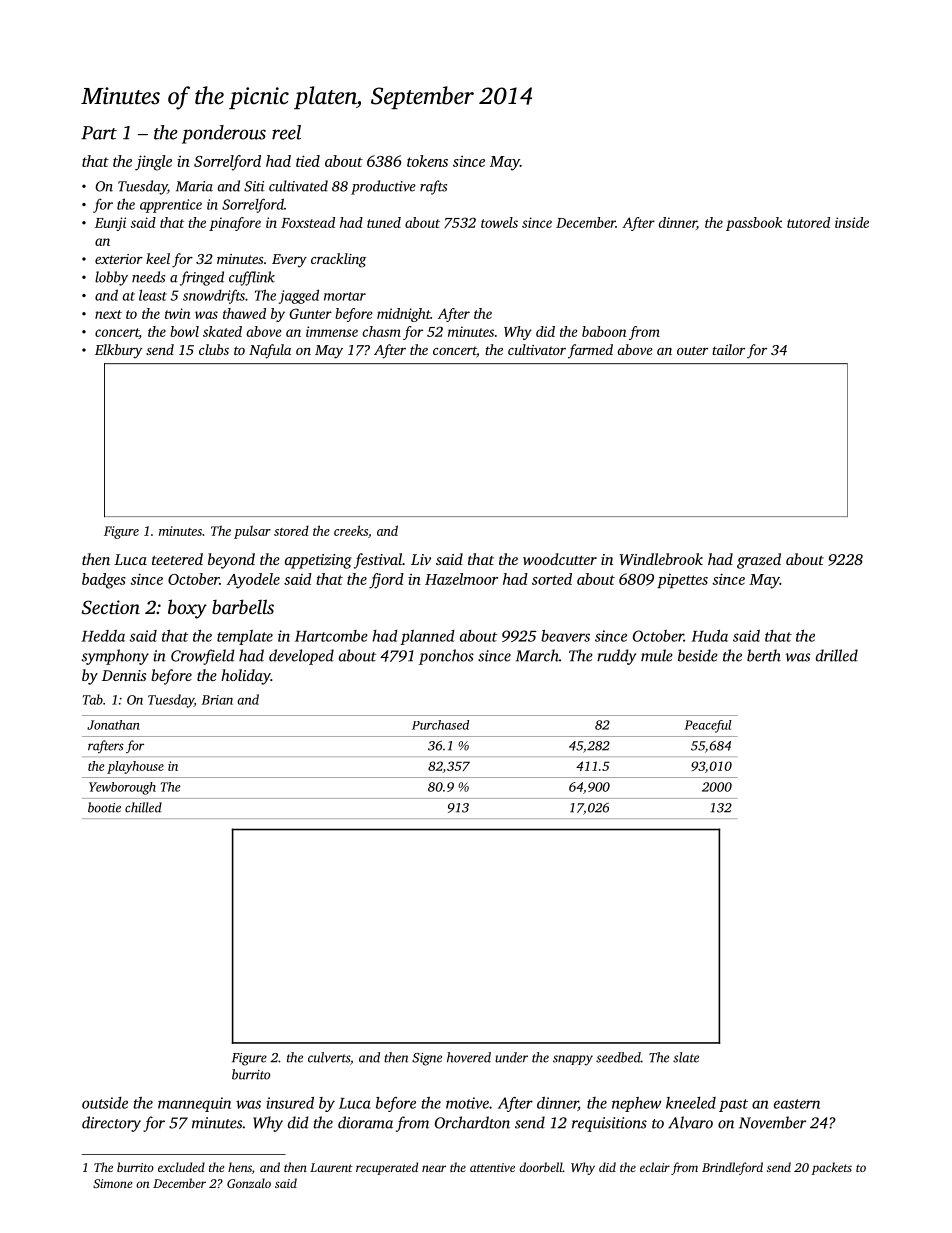 The image size is (952, 1233). Describe the element at coordinates (329, 1057) in the screenshot. I see `culverts` at that location.
